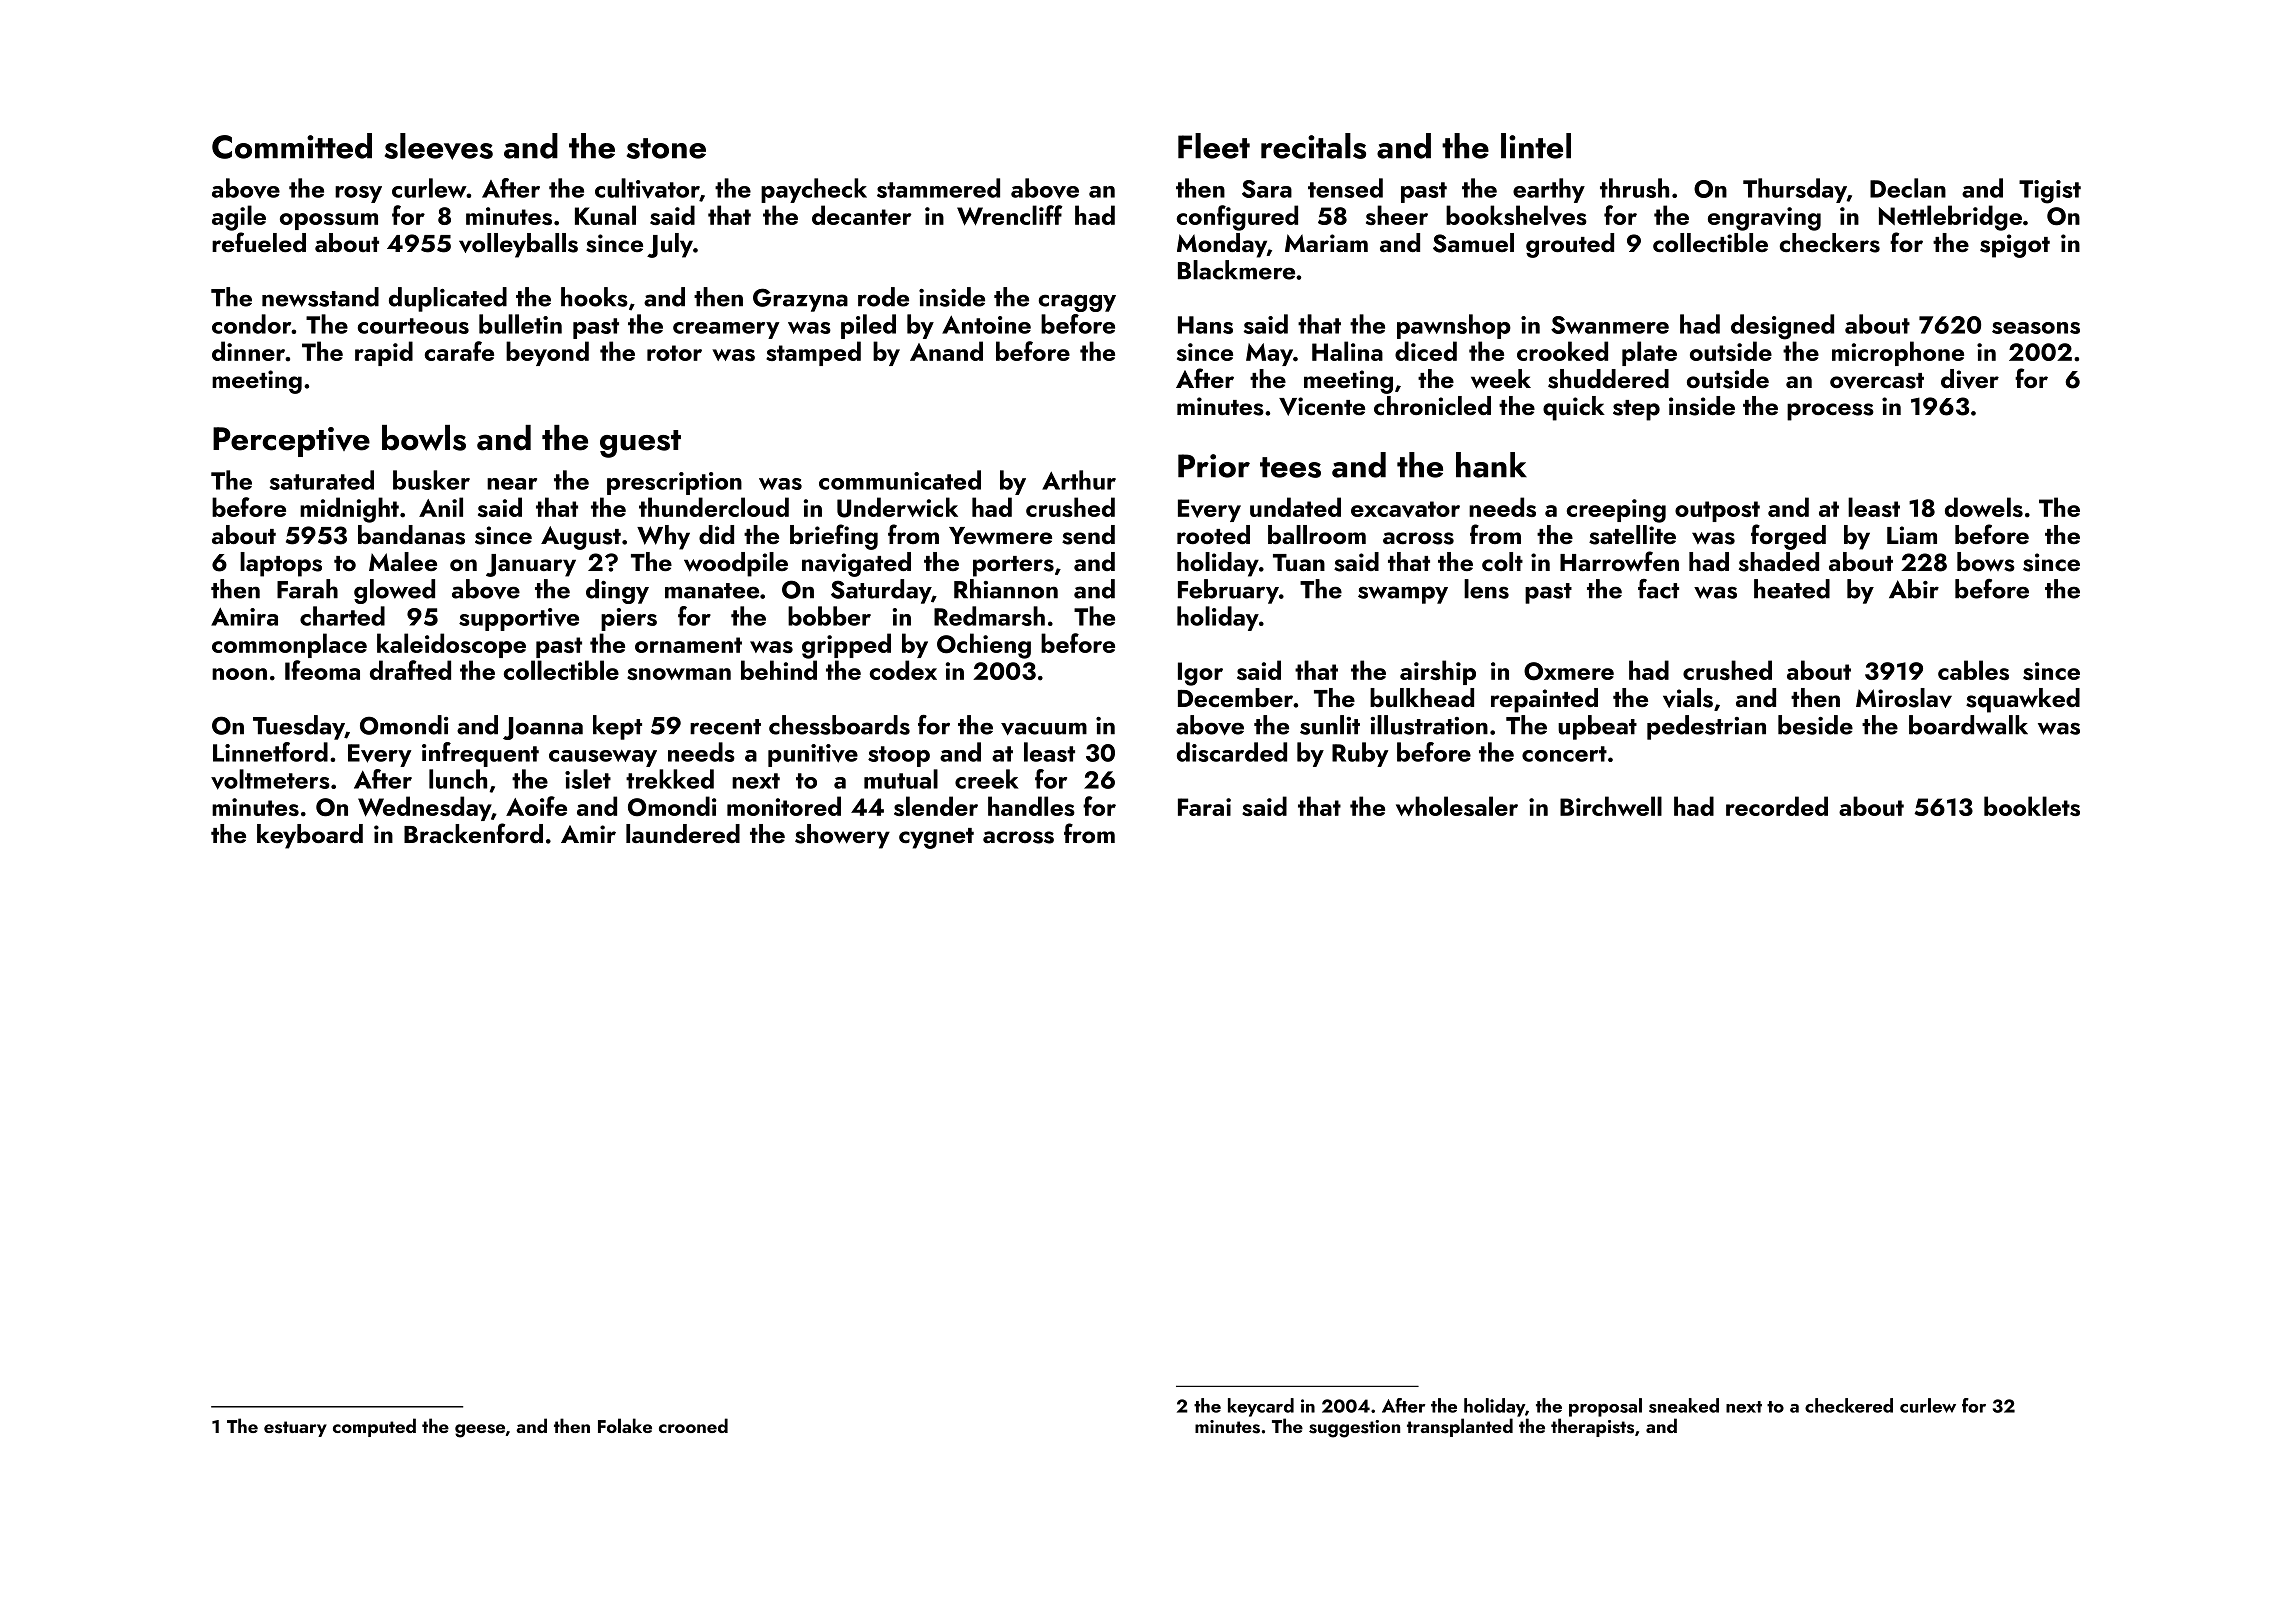  I want to click on recorded, so click(1777, 806).
